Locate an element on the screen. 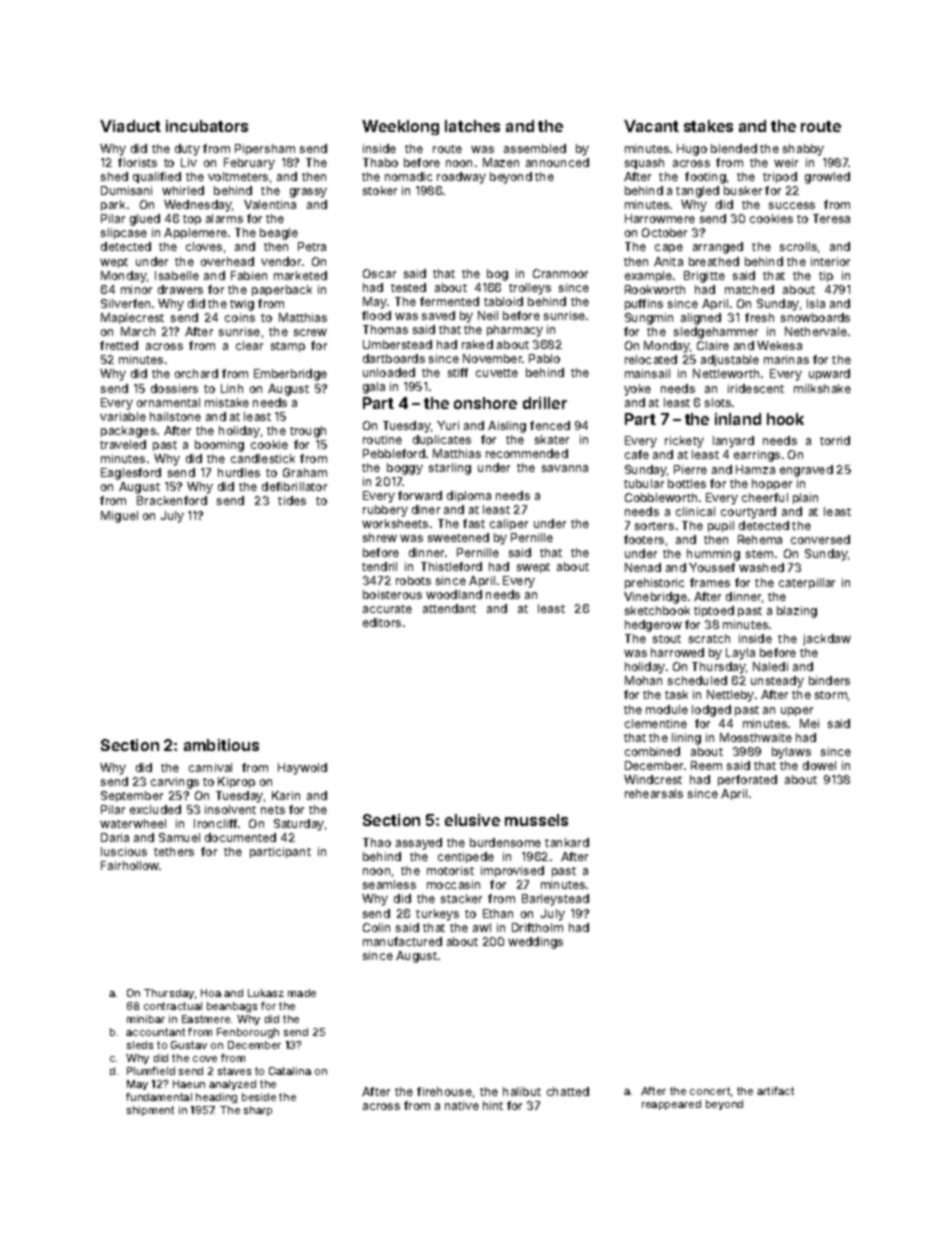  Viaduct is located at coordinates (130, 126).
